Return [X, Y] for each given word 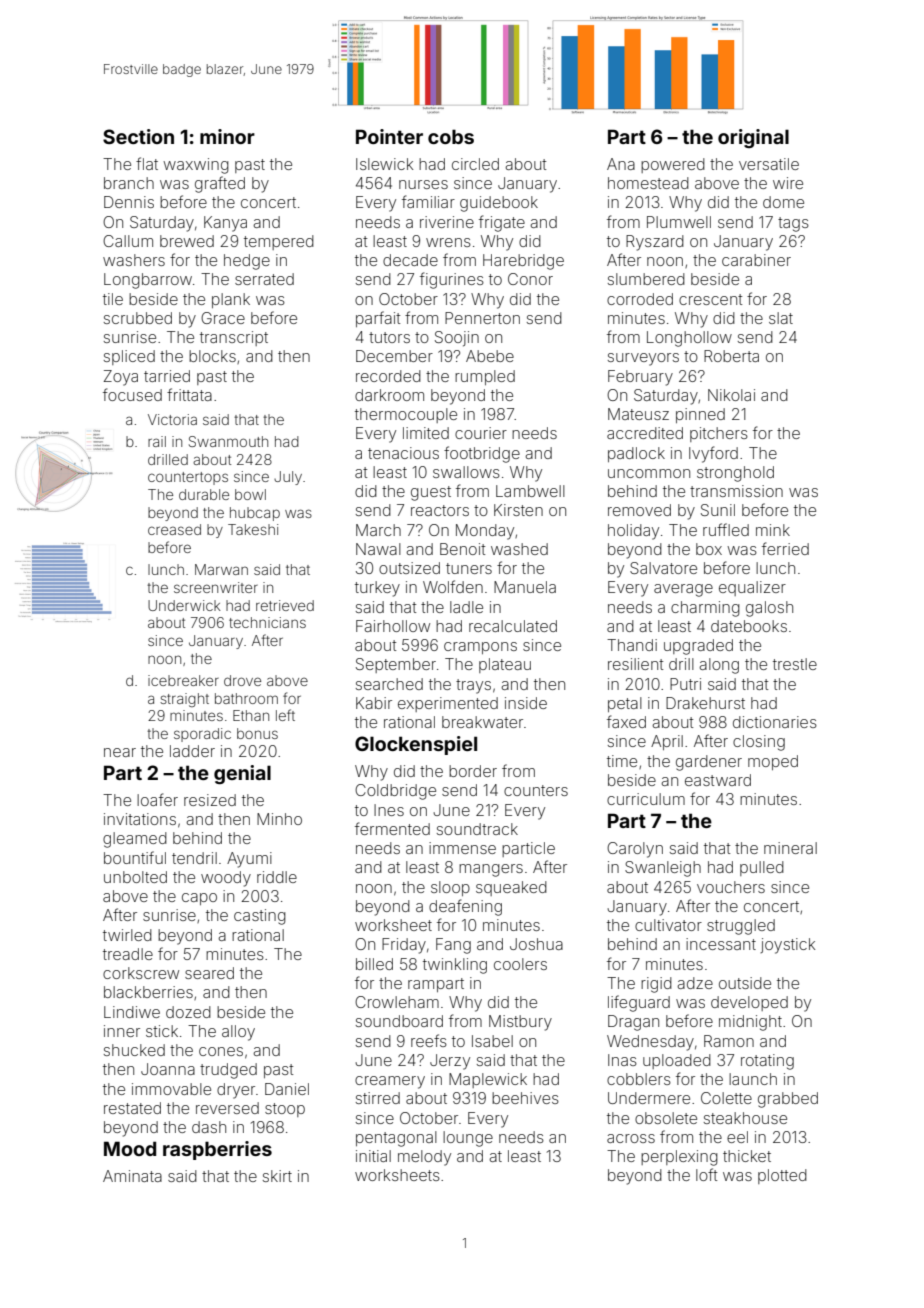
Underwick [184, 605]
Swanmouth [228, 441]
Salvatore [663, 568]
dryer [236, 1091]
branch [129, 183]
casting [260, 917]
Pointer [389, 136]
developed [749, 1003]
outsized [409, 568]
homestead [648, 183]
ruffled [726, 529]
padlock [636, 454]
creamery [390, 1082]
